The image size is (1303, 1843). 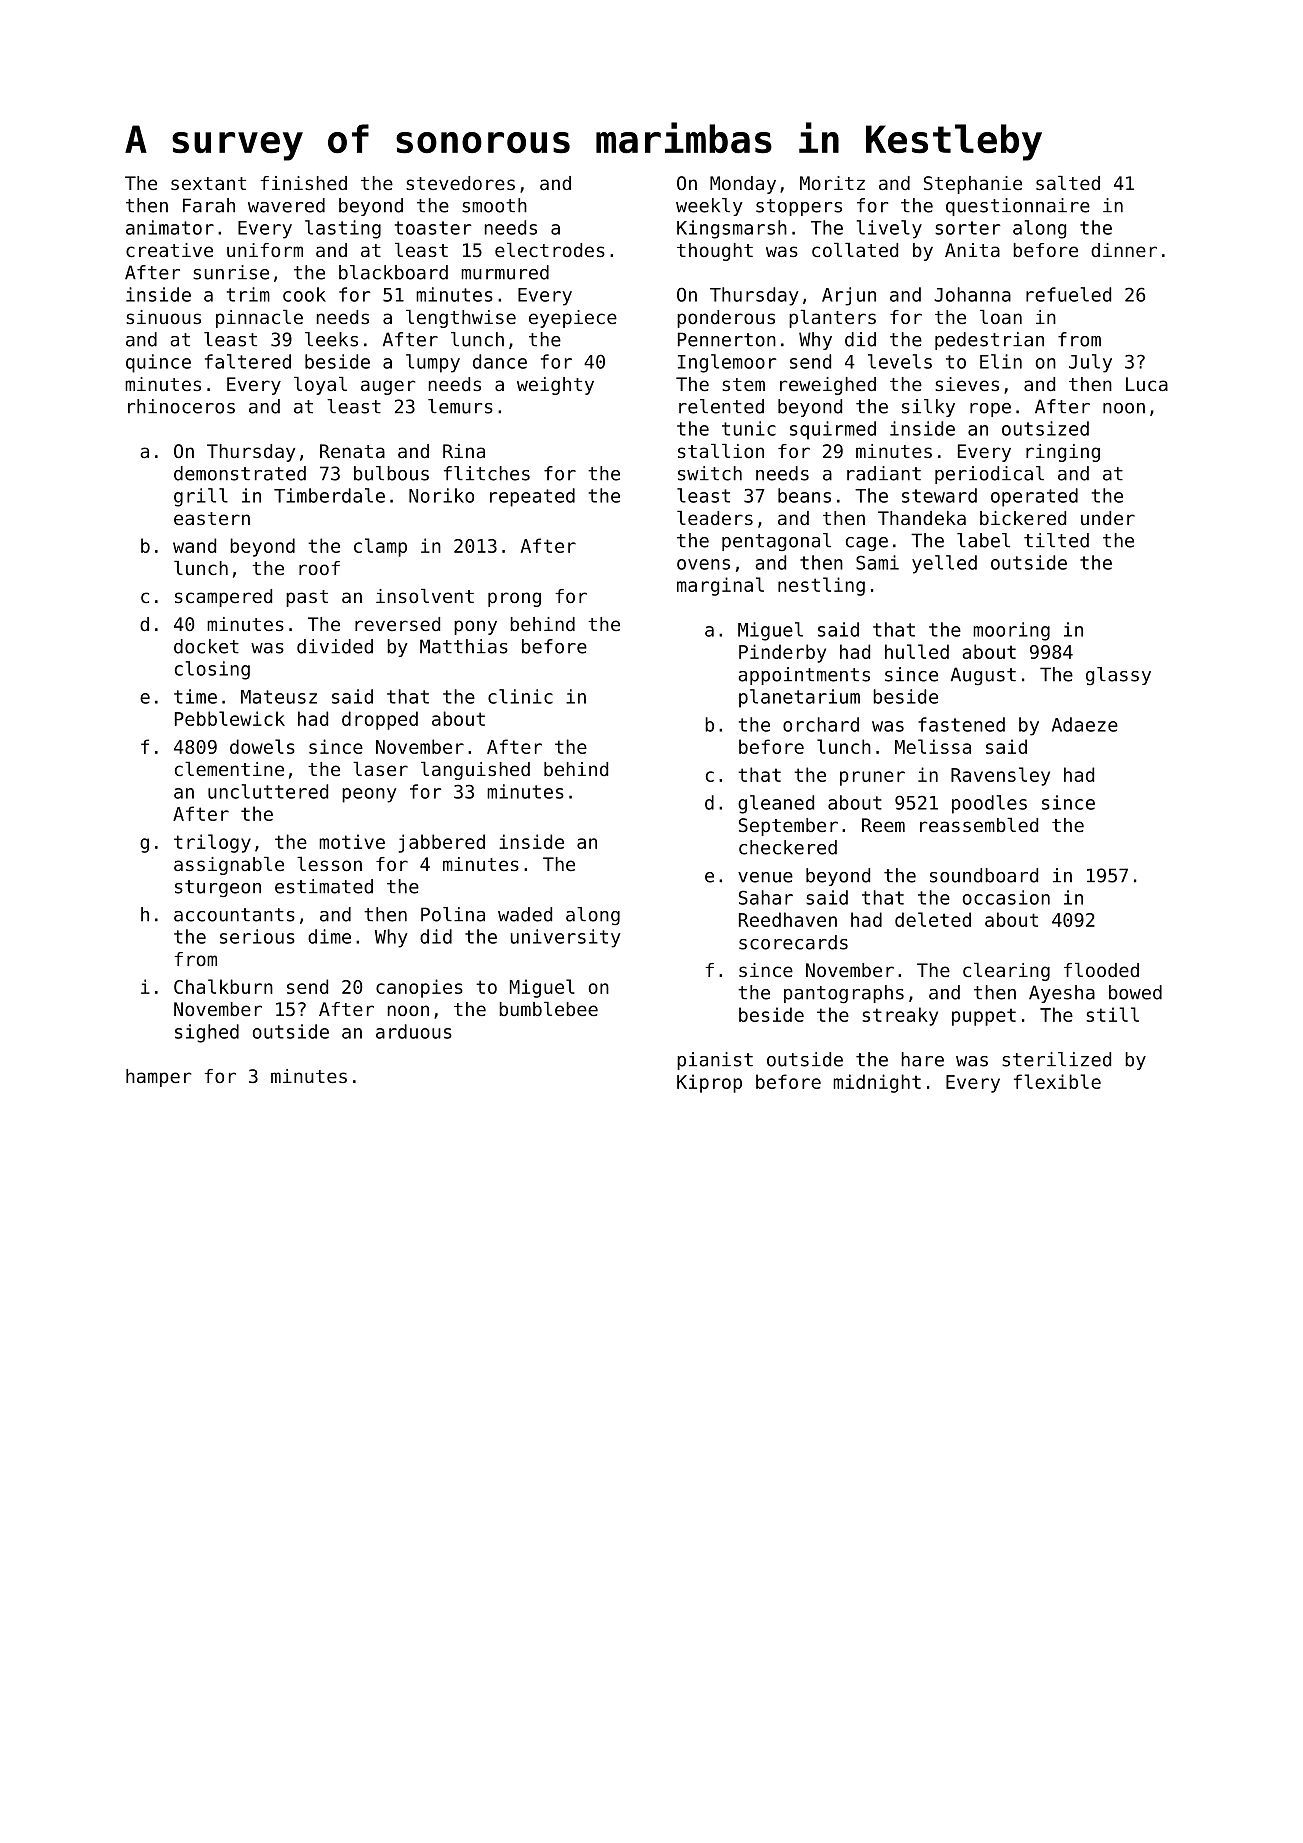 What do you see at coordinates (532, 497) in the screenshot?
I see `repeated` at bounding box center [532, 497].
